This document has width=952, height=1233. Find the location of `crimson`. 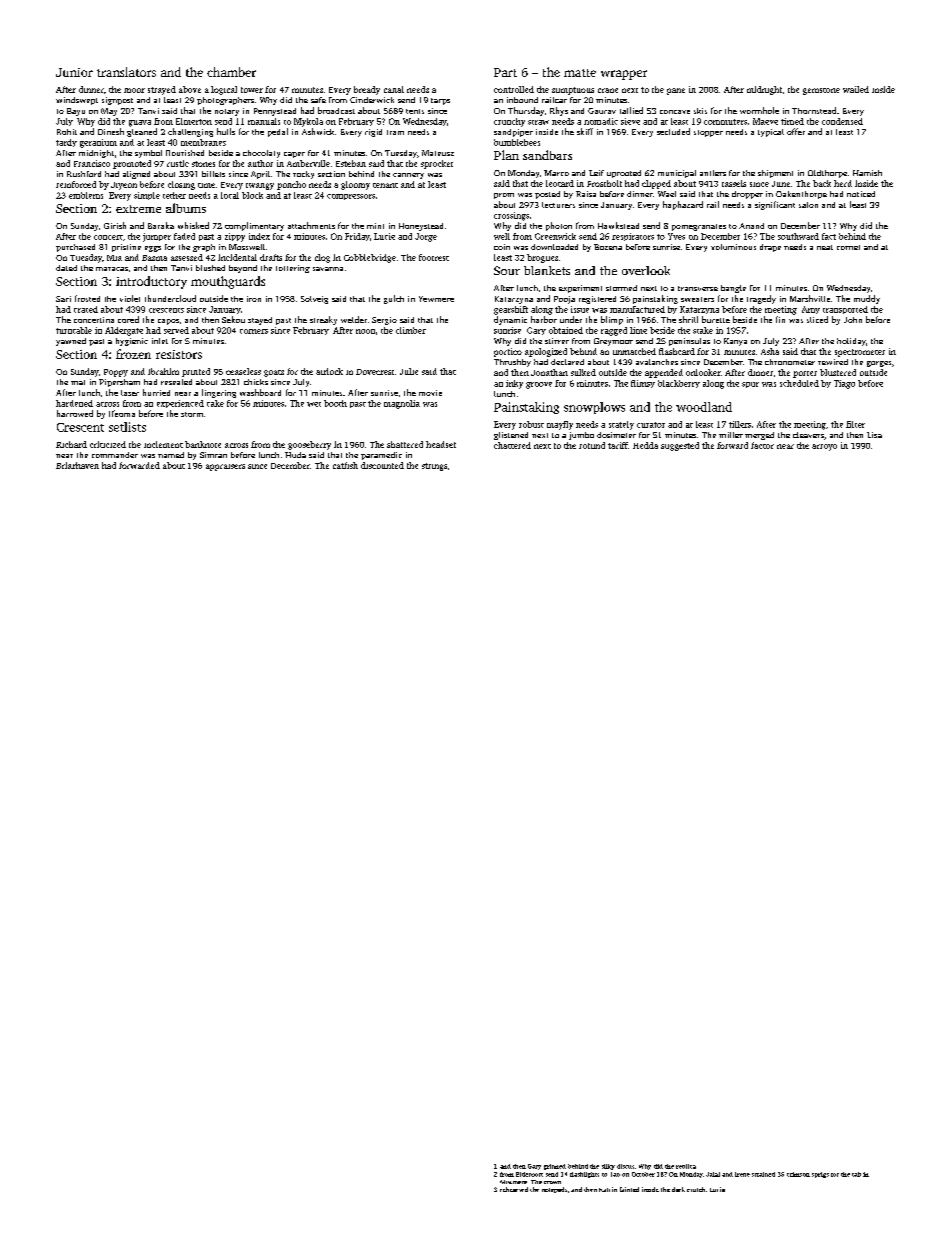

crimson is located at coordinates (798, 1174).
